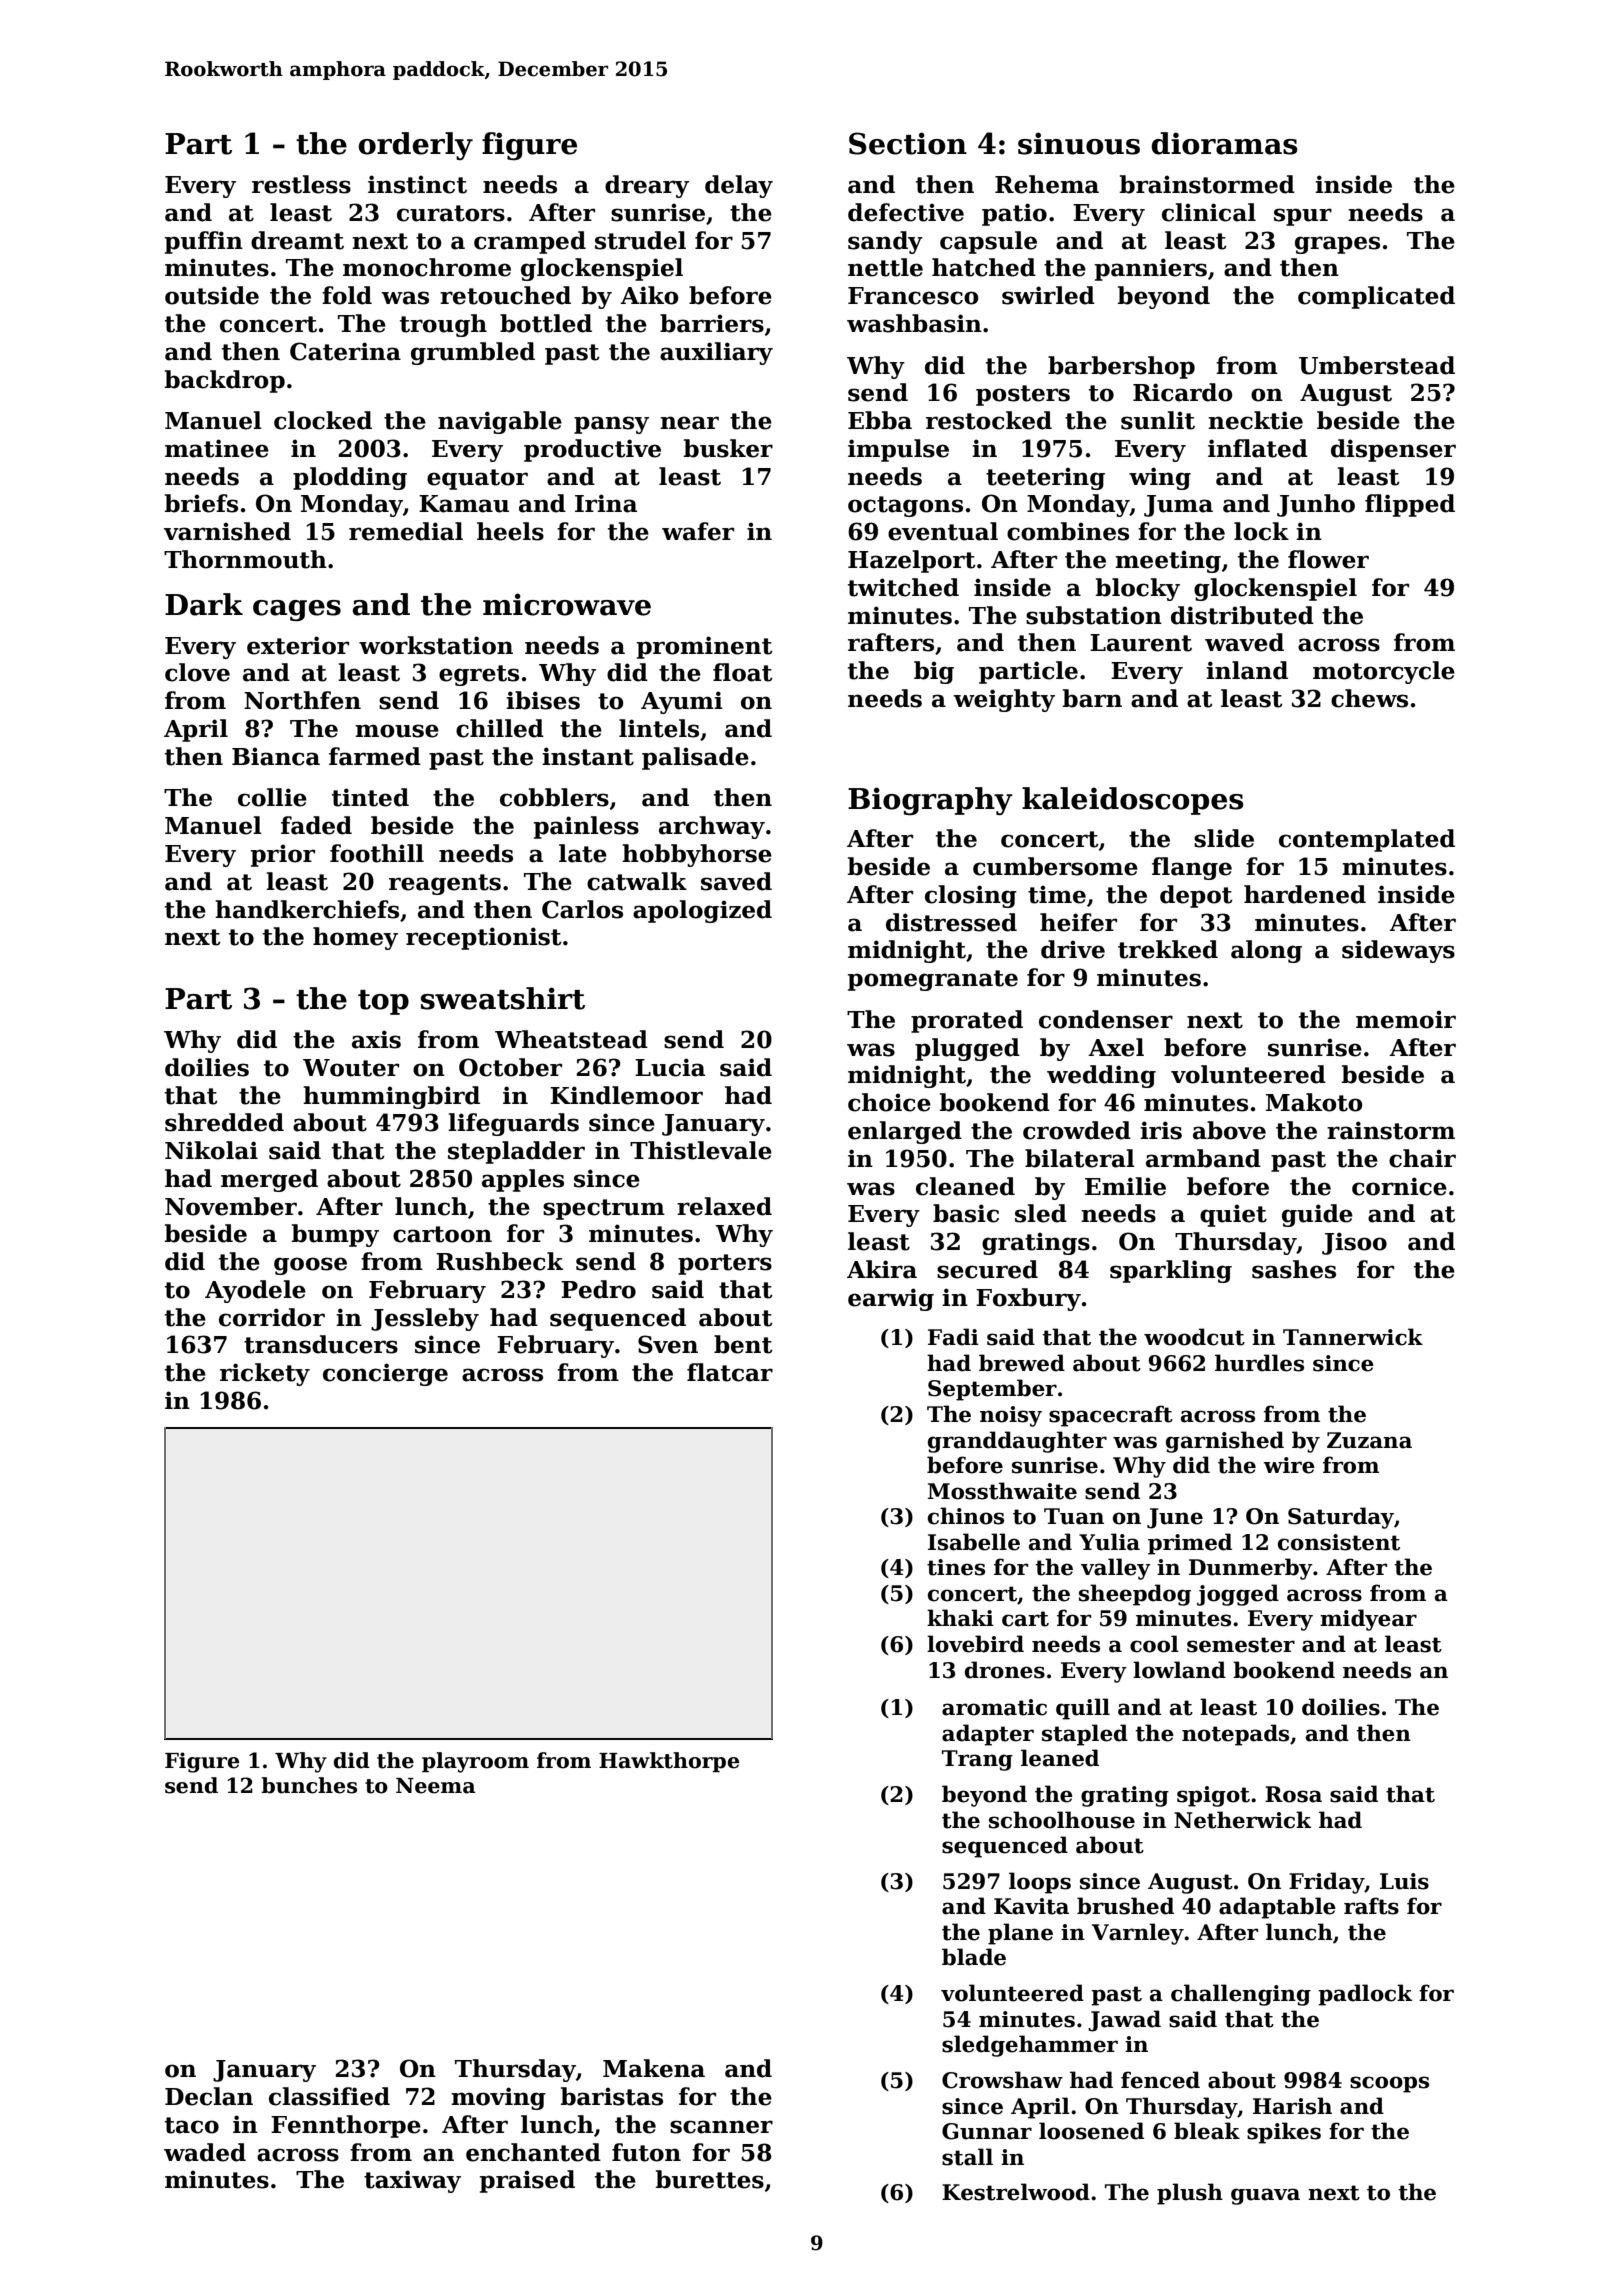 The width and height of the screenshot is (1620, 2292). Describe the element at coordinates (1224, 143) in the screenshot. I see `dioramas` at that location.
